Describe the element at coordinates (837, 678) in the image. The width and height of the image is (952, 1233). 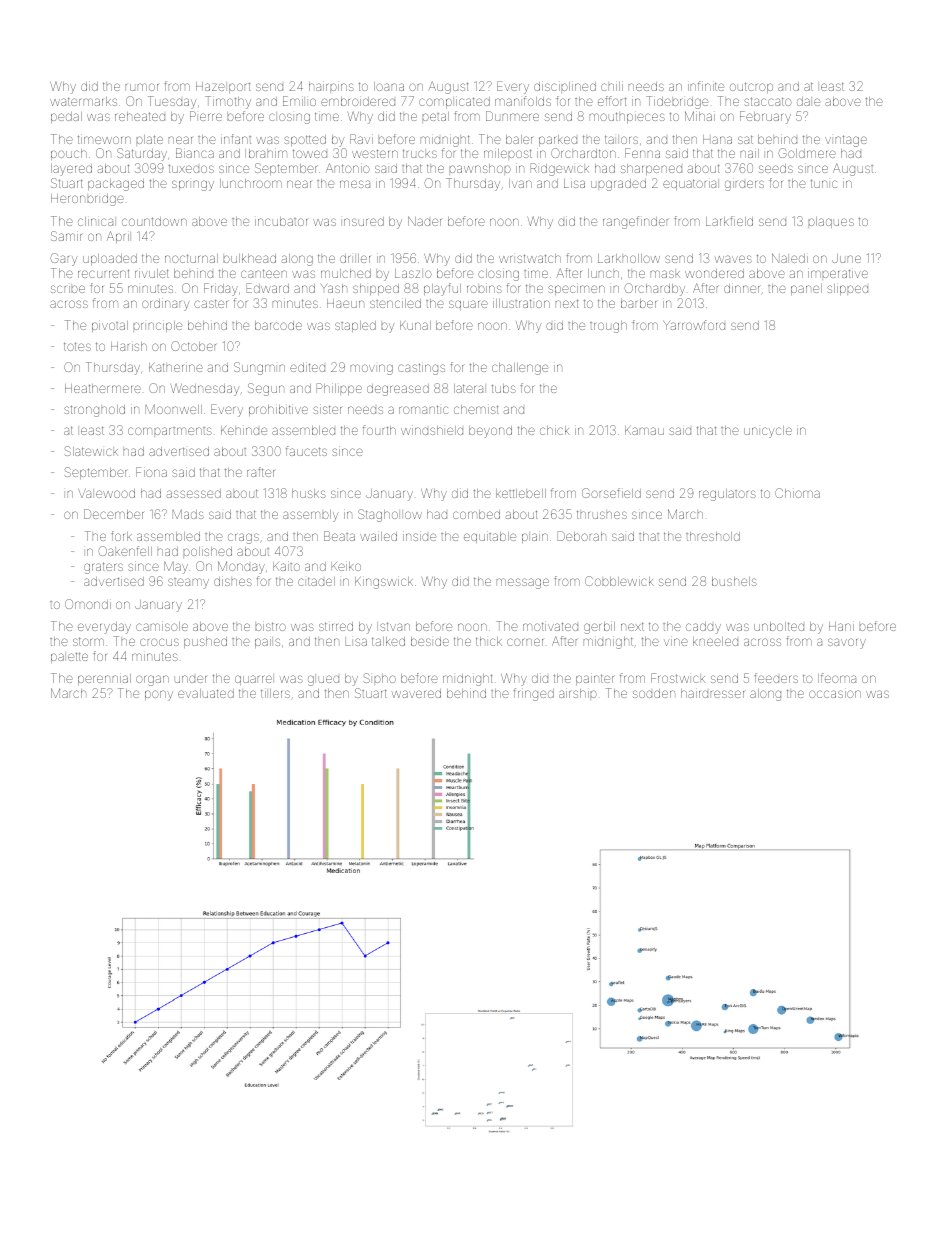
I see `Ifeoma` at that location.
